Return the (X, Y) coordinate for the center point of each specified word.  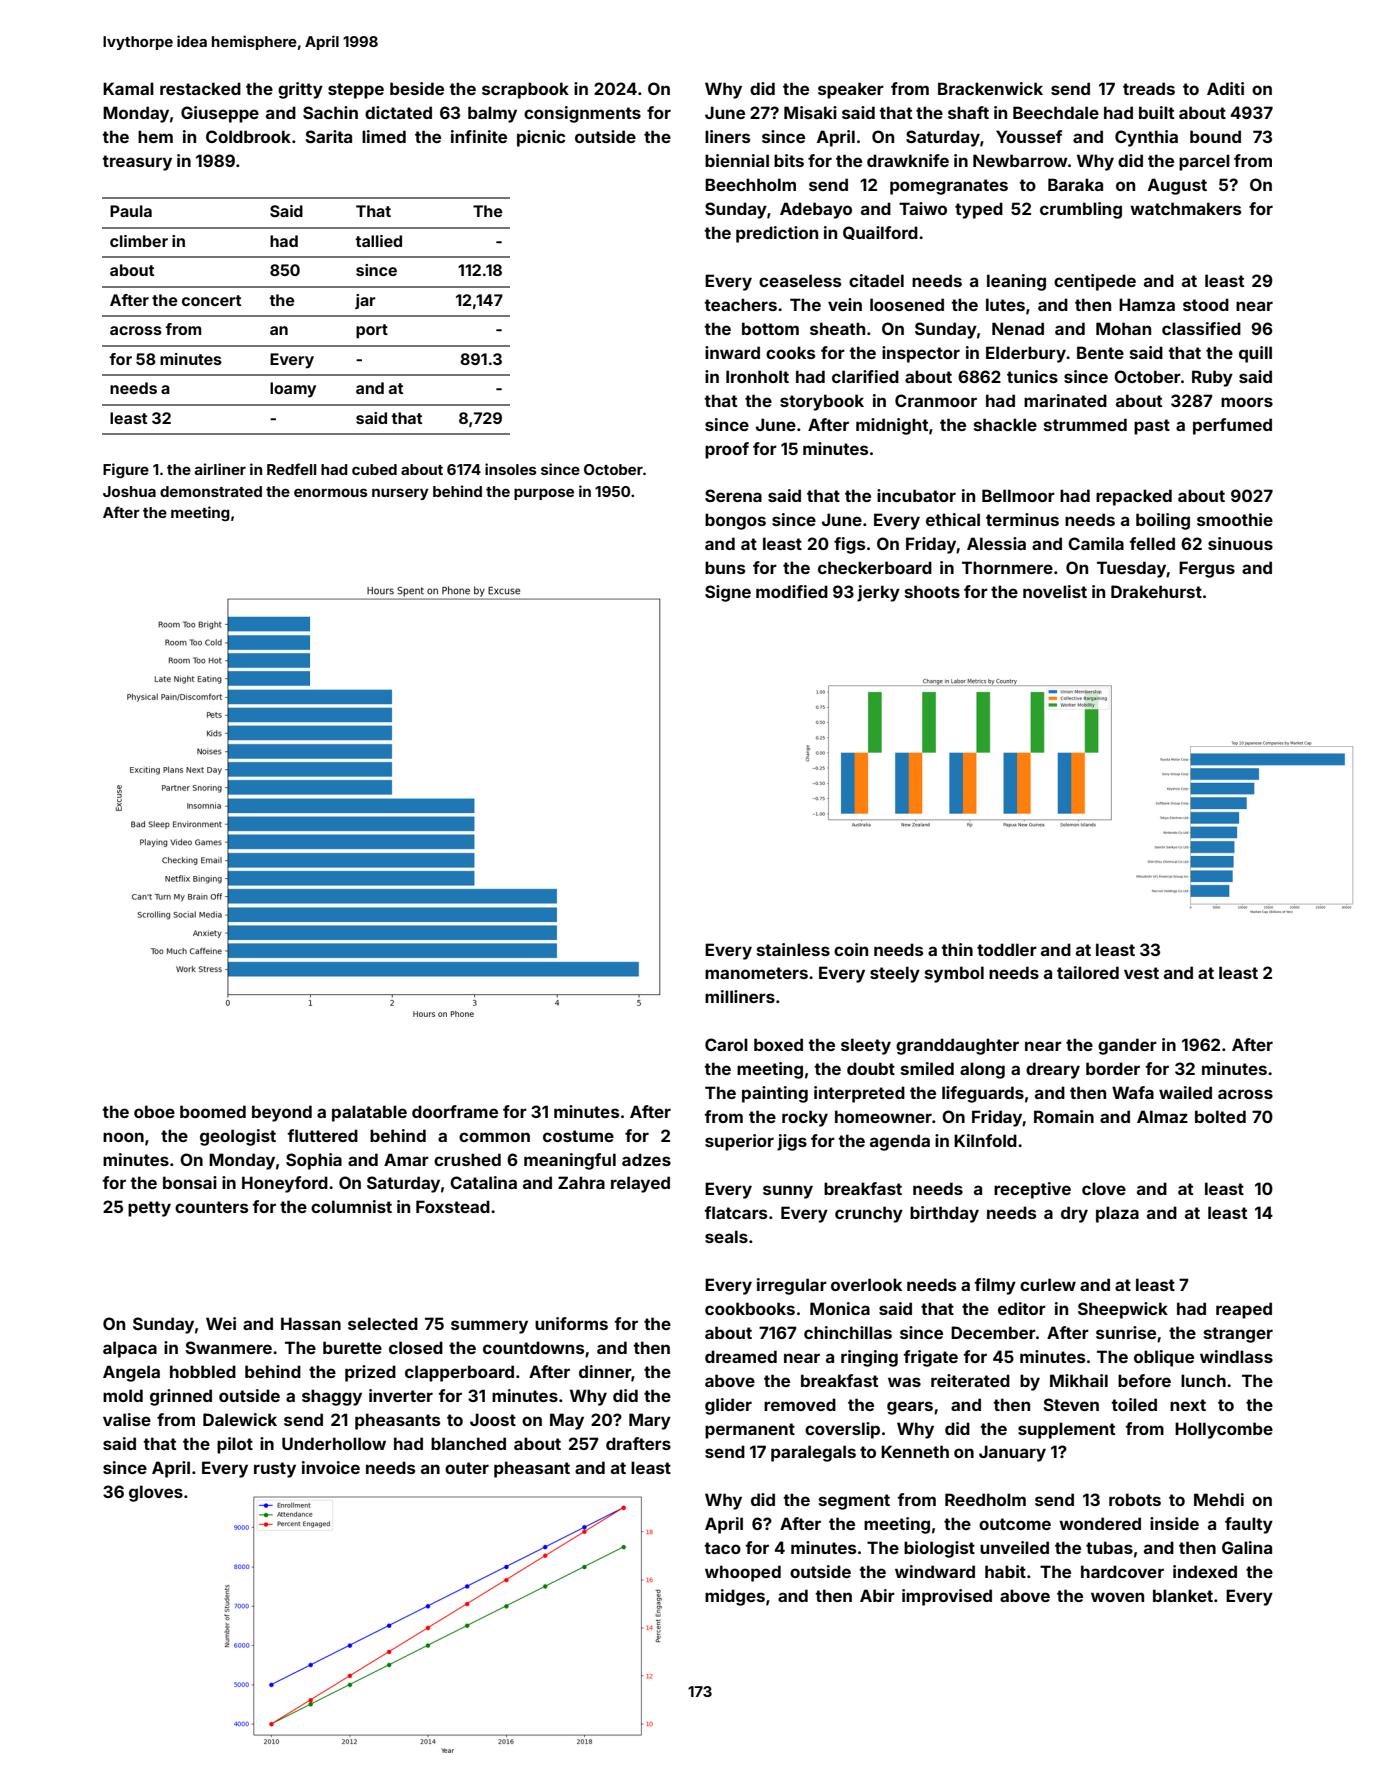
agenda (900, 1142)
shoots (932, 591)
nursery (400, 494)
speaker (851, 90)
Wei (221, 1323)
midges (735, 1597)
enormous (331, 492)
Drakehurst (1156, 591)
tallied (378, 241)
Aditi (1225, 88)
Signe (728, 593)
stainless (793, 949)
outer (467, 1468)
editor (1022, 1308)
